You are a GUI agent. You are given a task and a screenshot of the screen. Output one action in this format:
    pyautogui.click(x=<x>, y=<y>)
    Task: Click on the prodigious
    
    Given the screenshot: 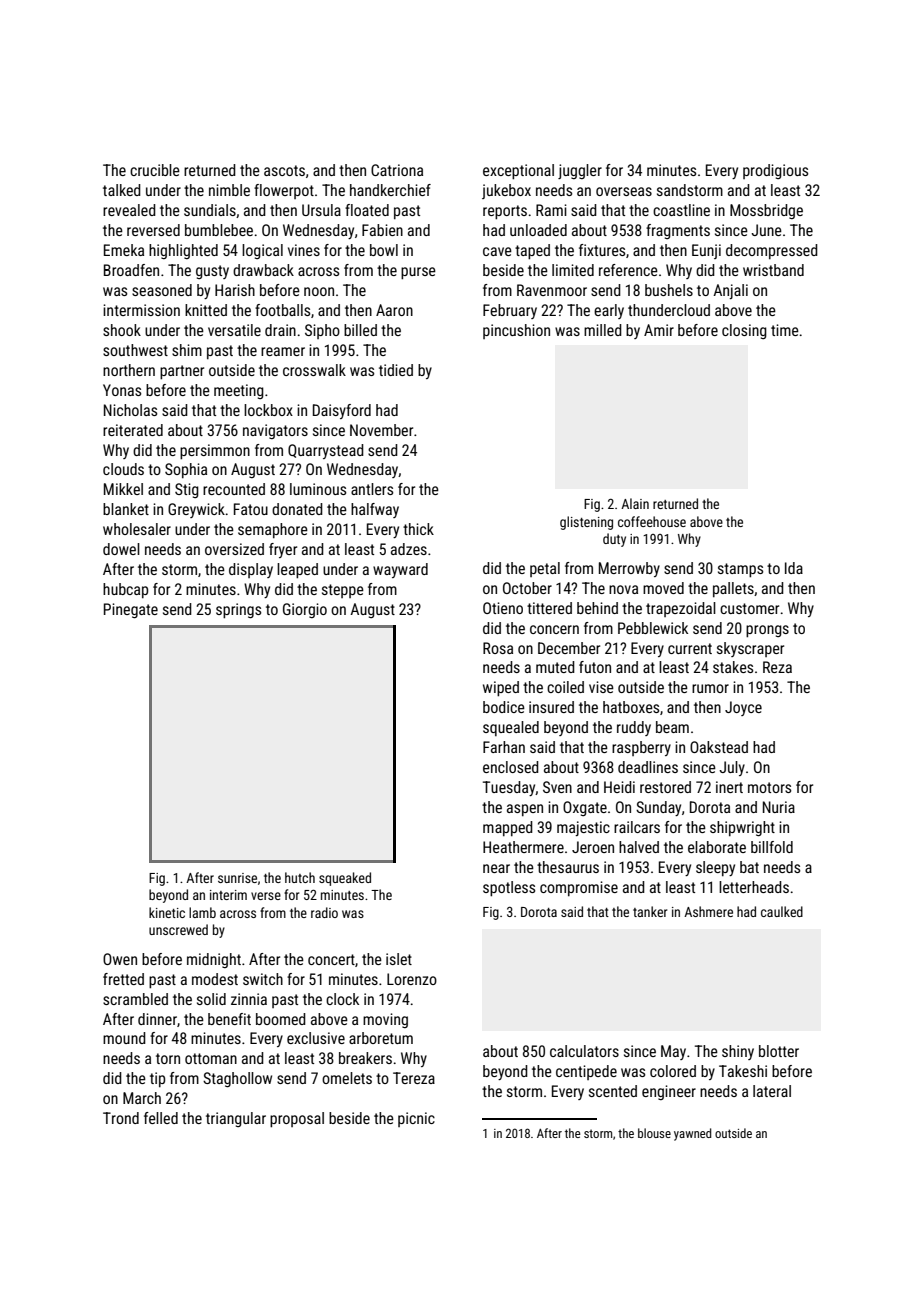 What is the action you would take?
    pyautogui.click(x=775, y=171)
